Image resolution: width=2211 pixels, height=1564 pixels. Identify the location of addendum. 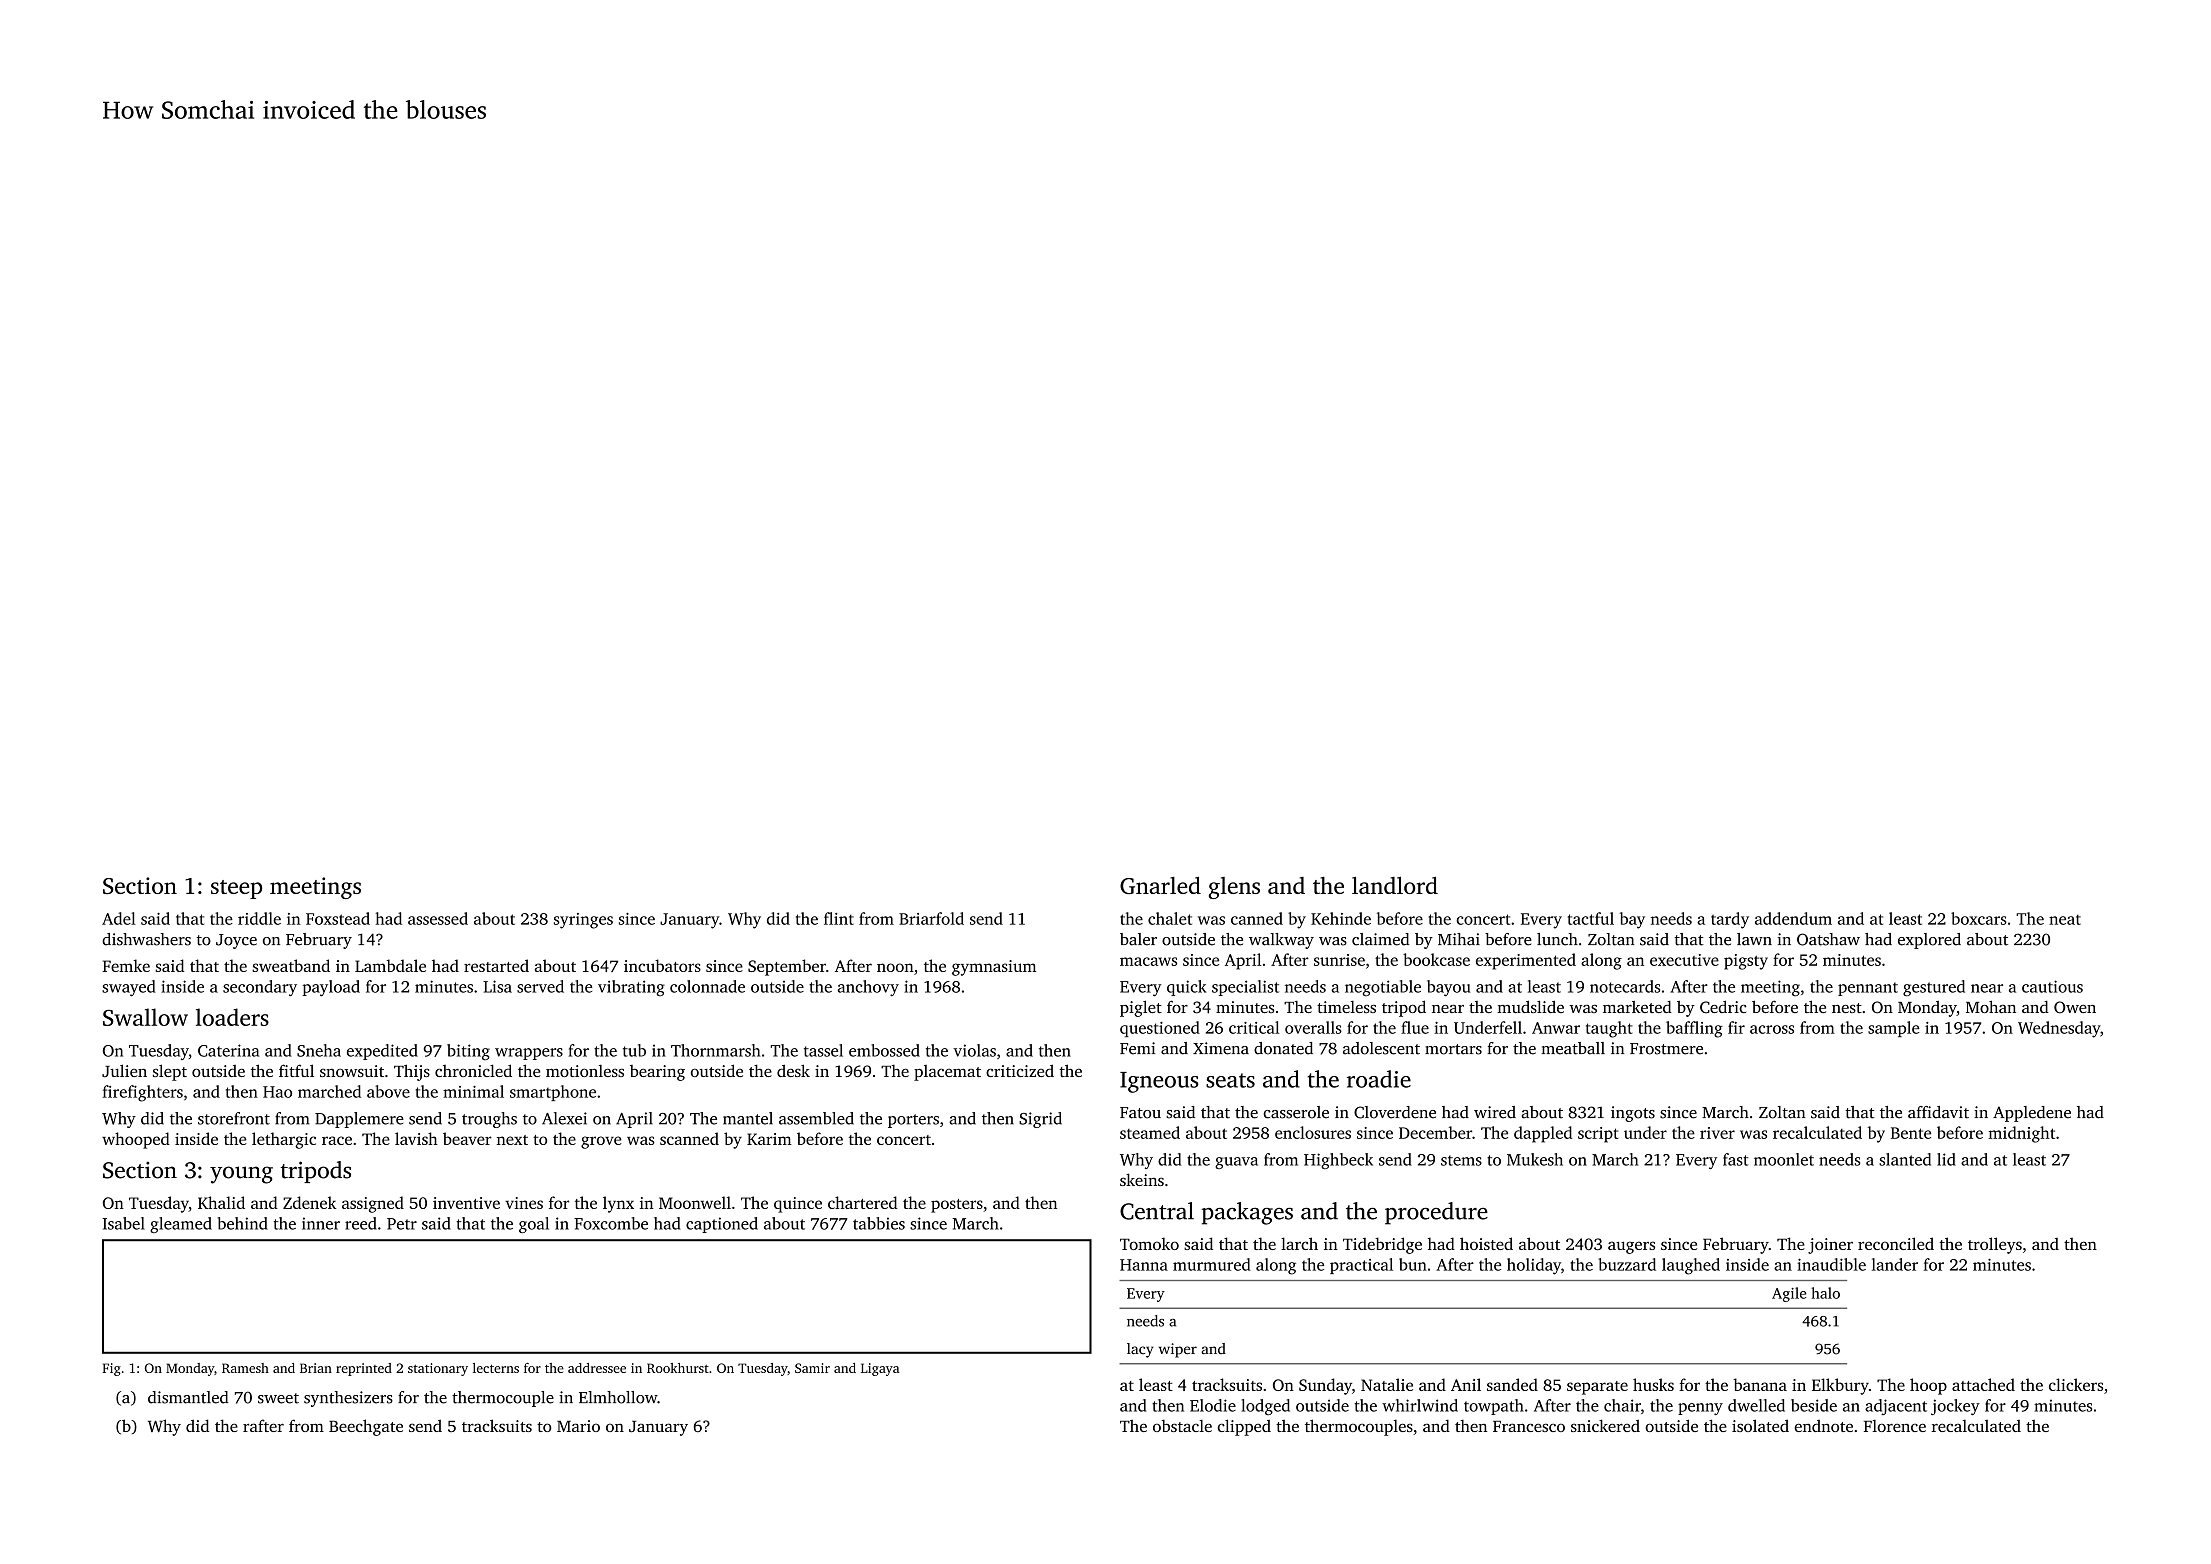
(1793, 918).
